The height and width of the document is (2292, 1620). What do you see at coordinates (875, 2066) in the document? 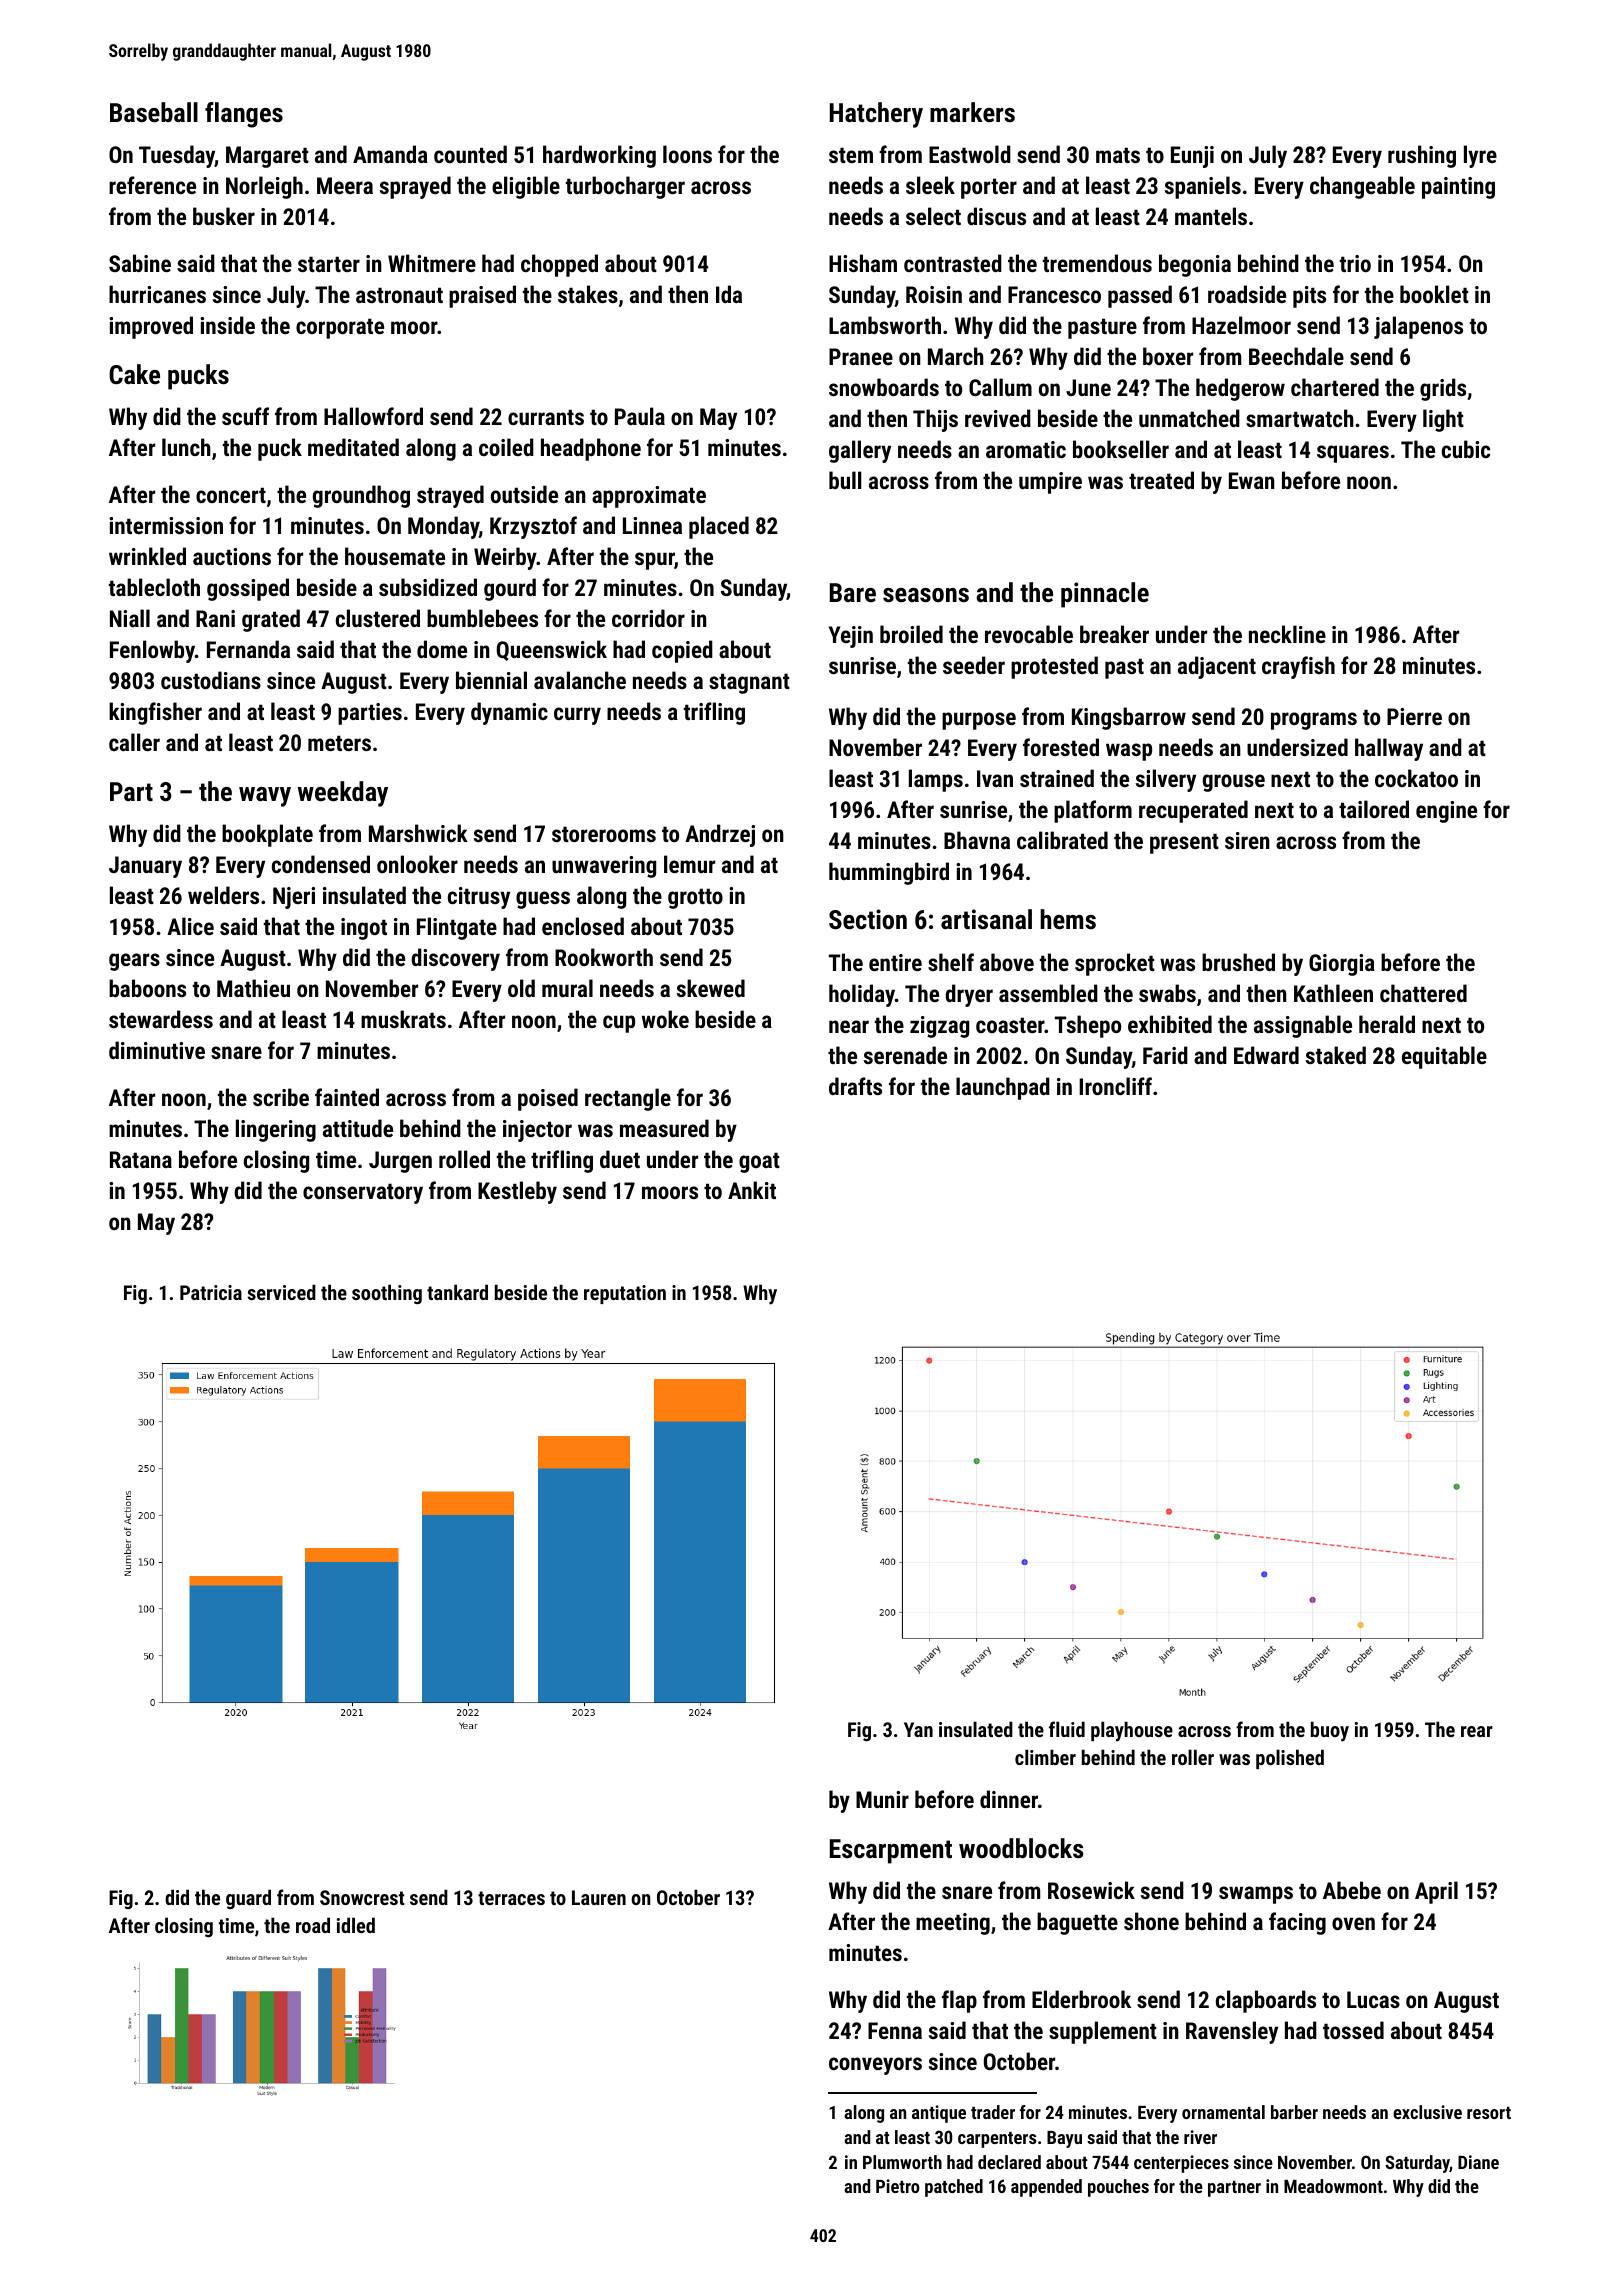
I see `conveyors` at bounding box center [875, 2066].
